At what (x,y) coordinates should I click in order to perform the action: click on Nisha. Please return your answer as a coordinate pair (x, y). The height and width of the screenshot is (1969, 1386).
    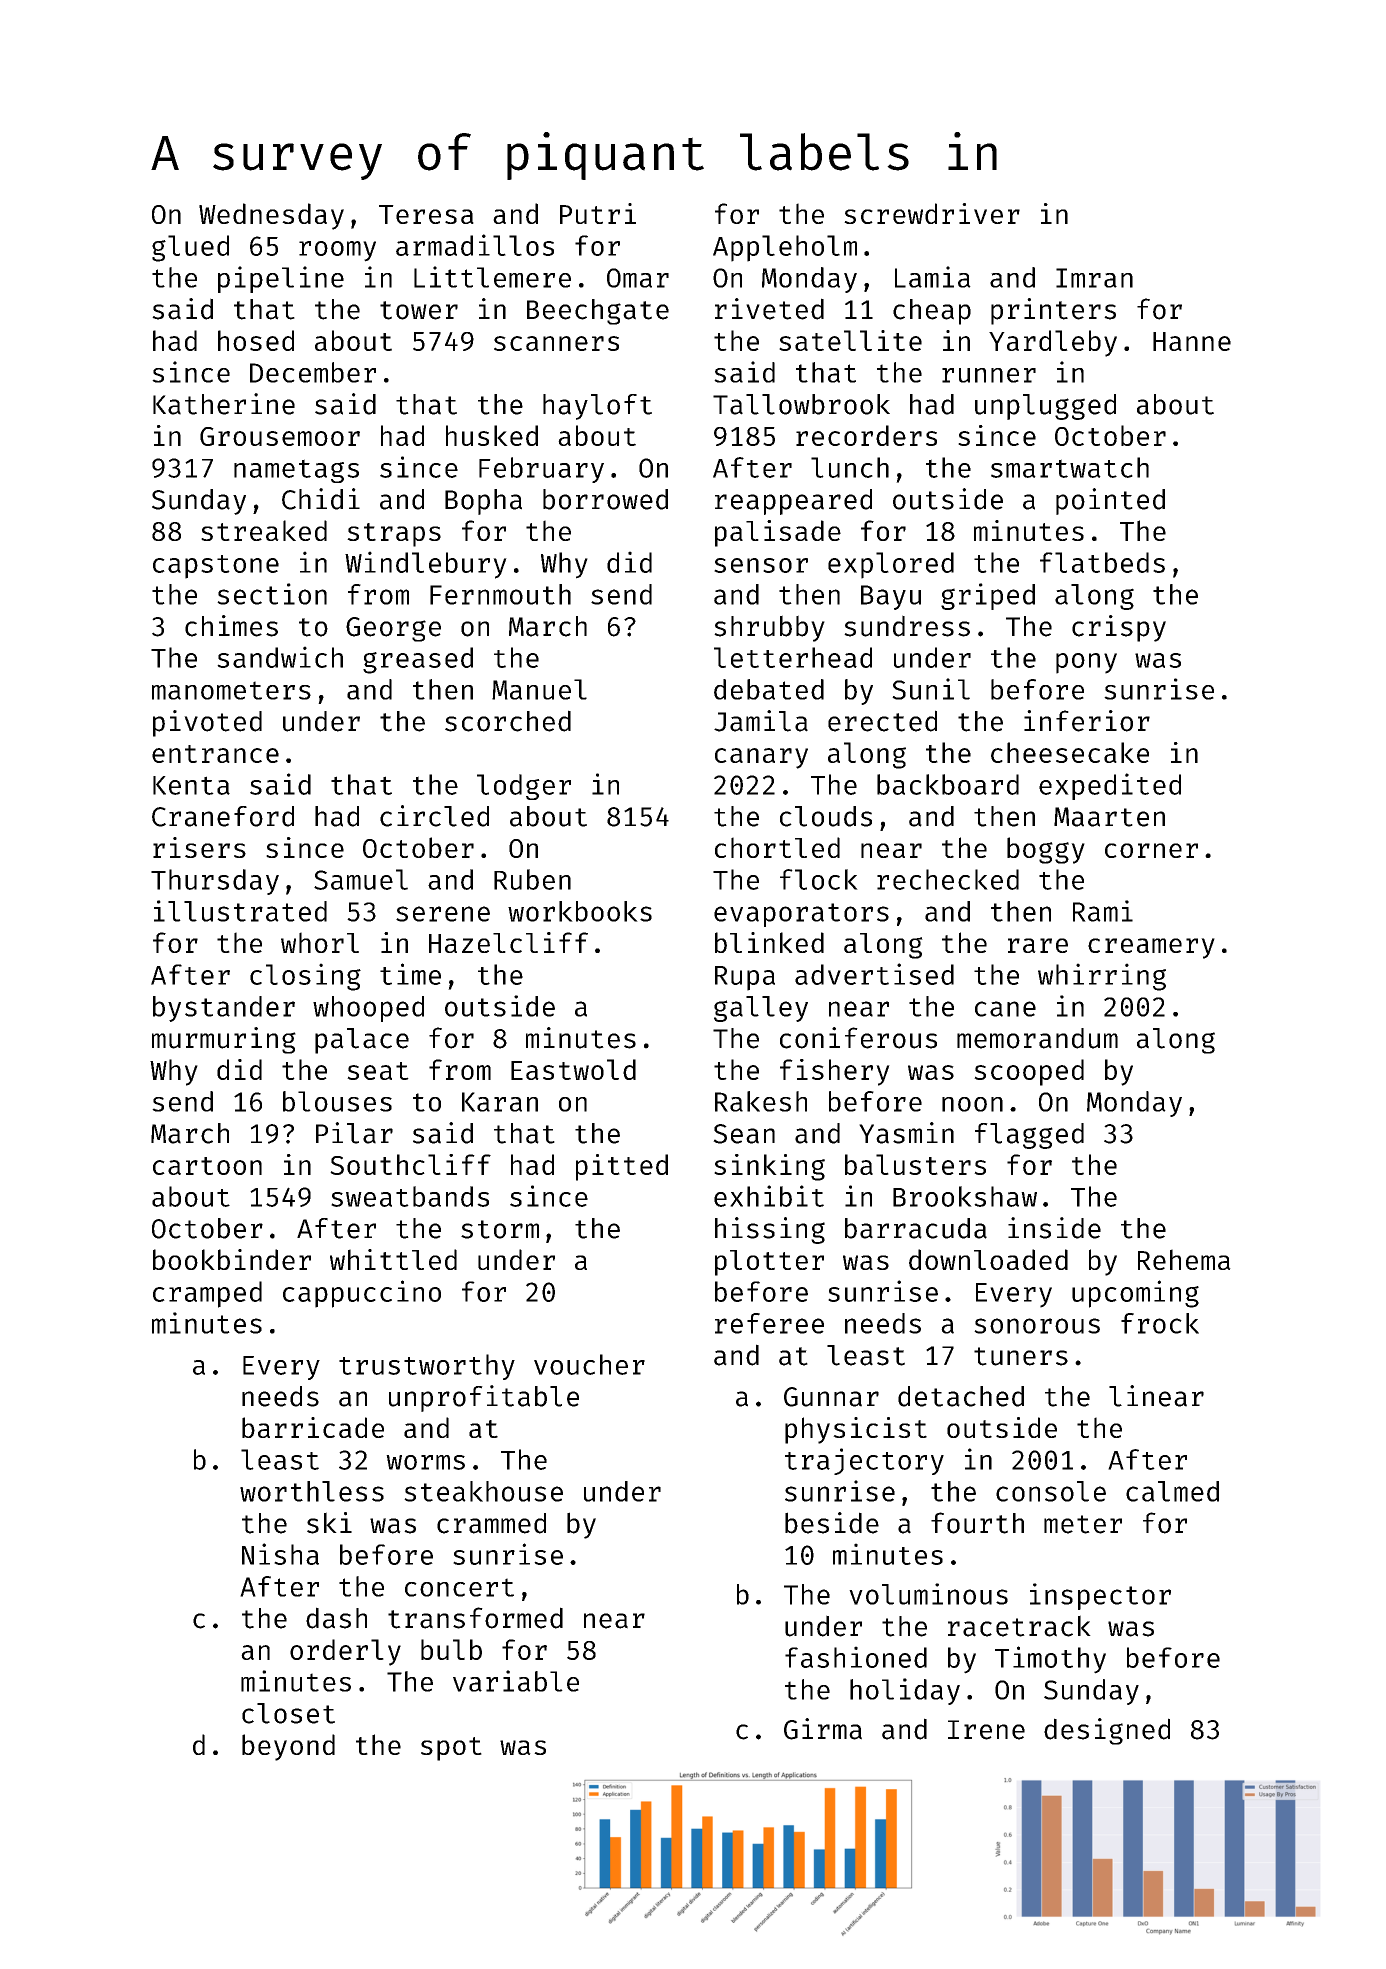
    Looking at the image, I should click on (280, 1554).
